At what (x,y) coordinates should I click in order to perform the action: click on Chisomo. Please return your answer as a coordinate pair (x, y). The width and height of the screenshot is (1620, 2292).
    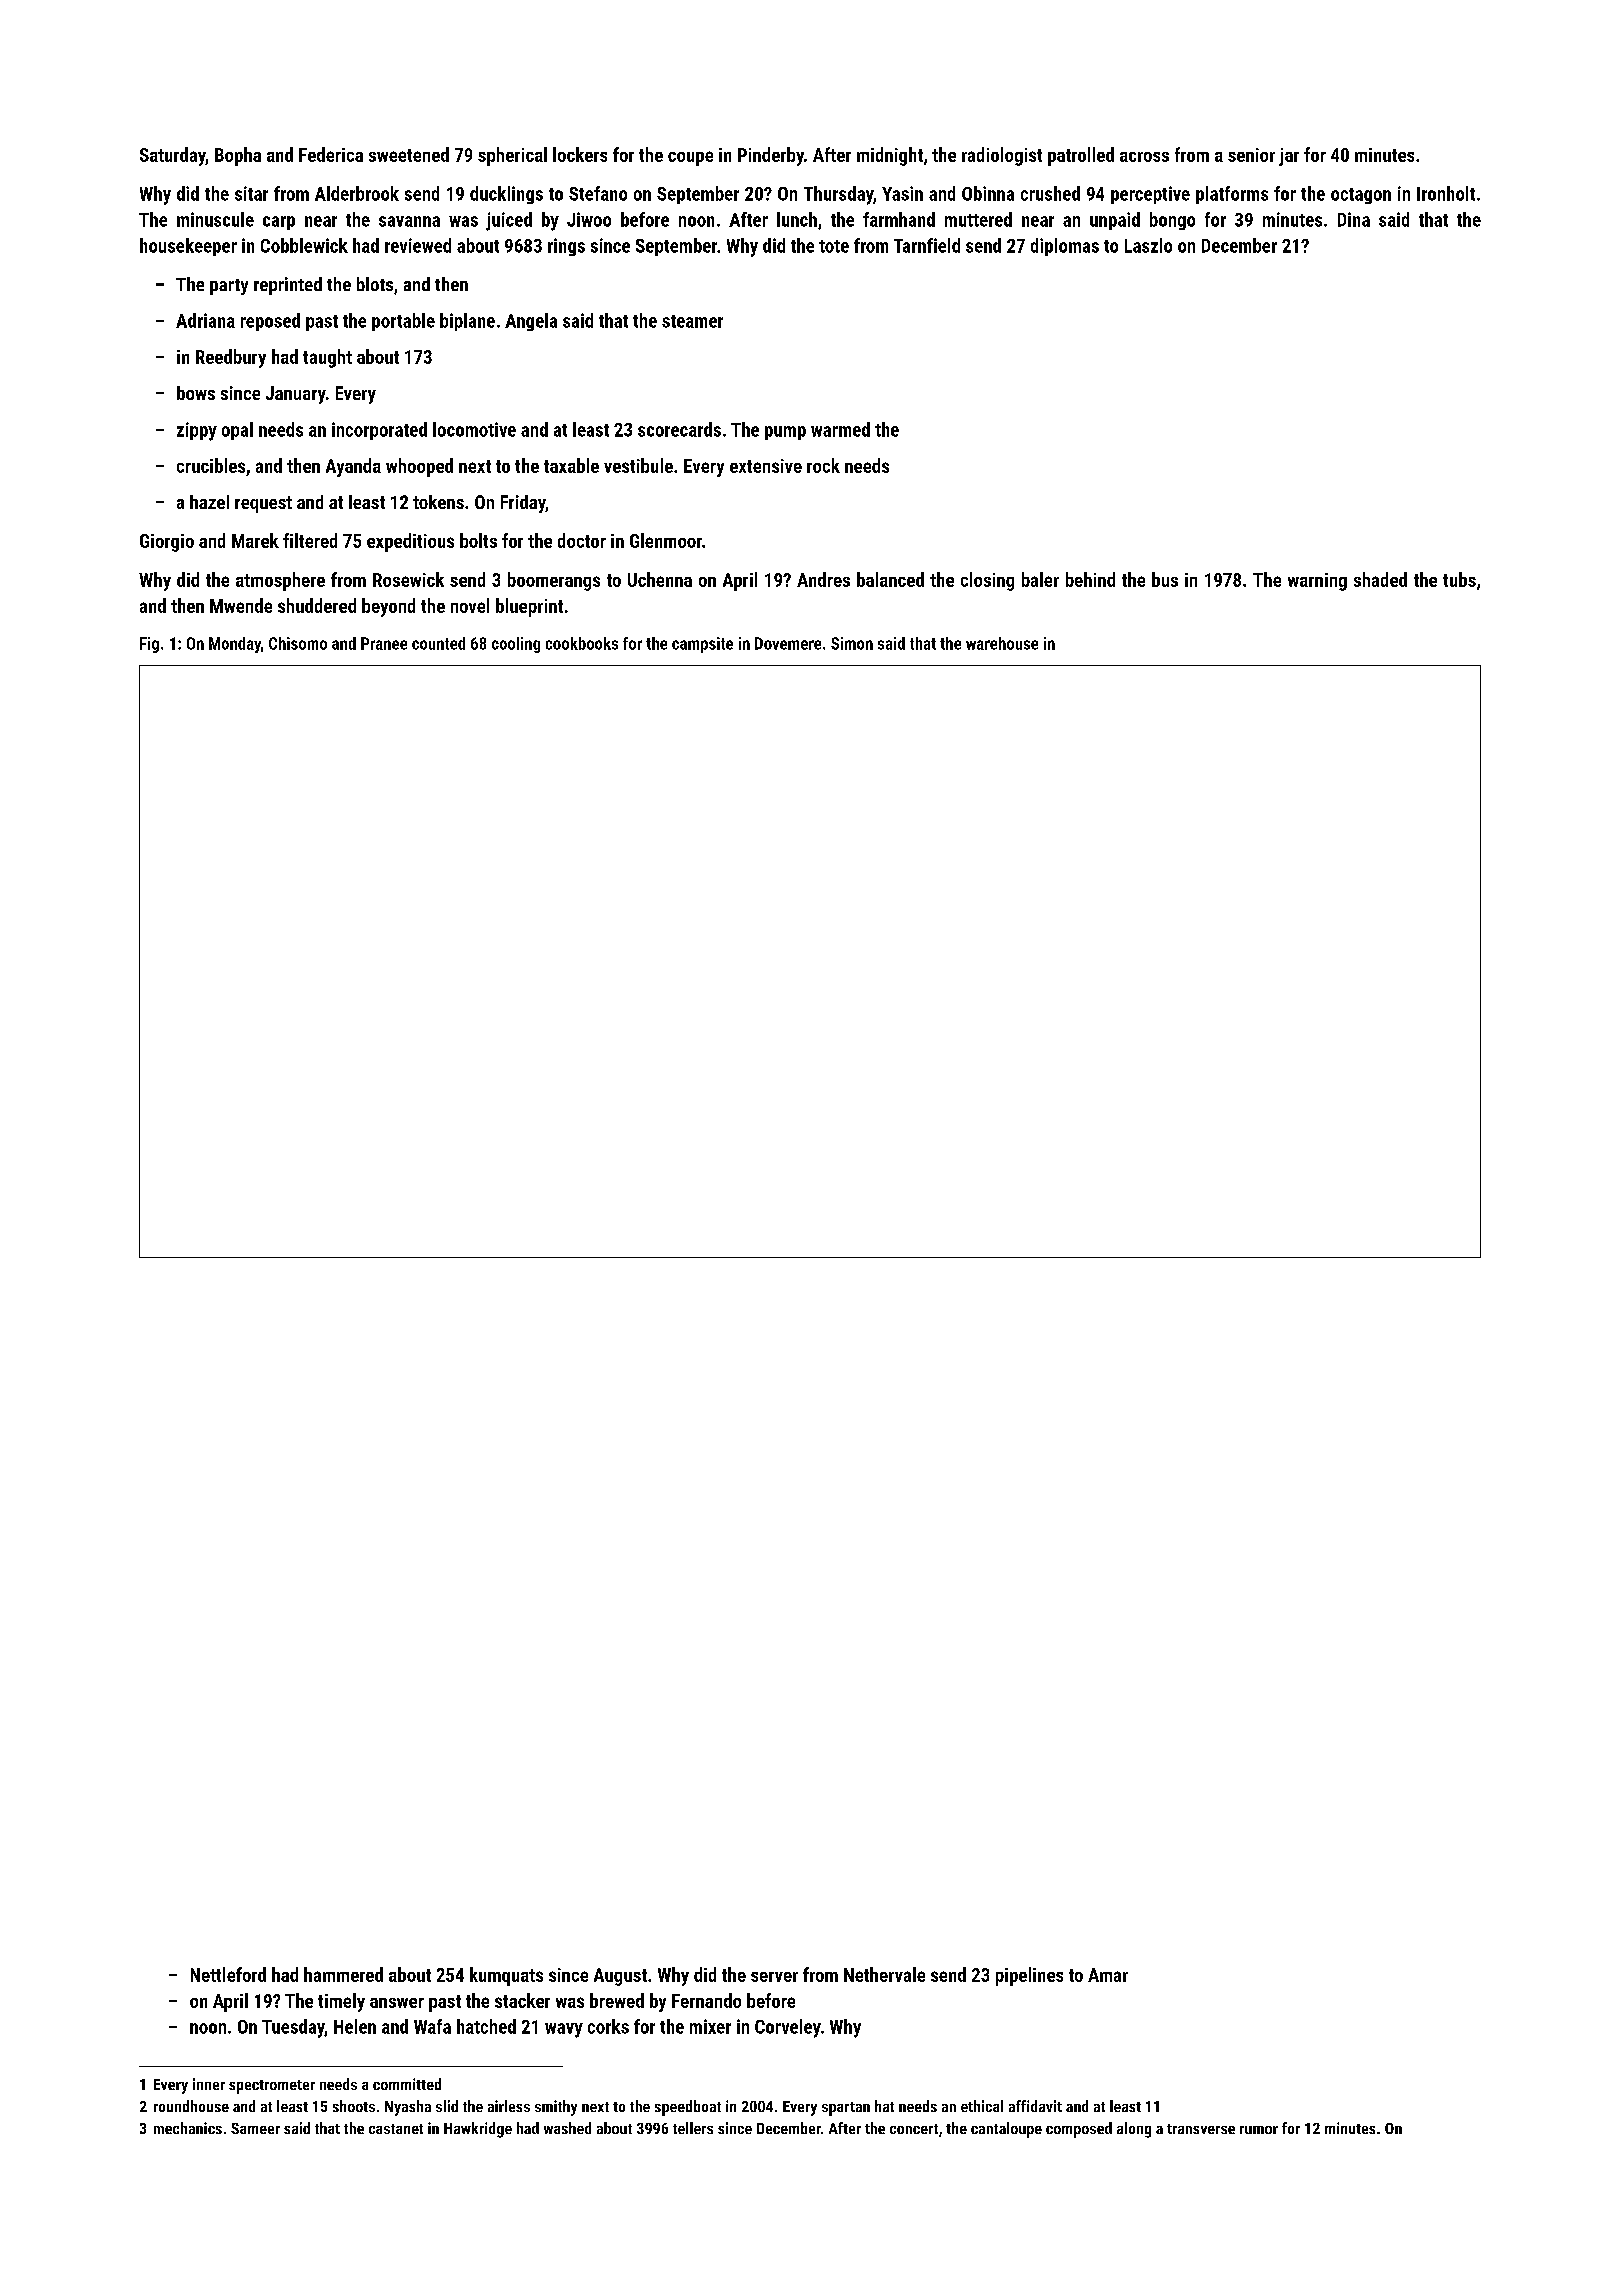
    Looking at the image, I should click on (298, 643).
